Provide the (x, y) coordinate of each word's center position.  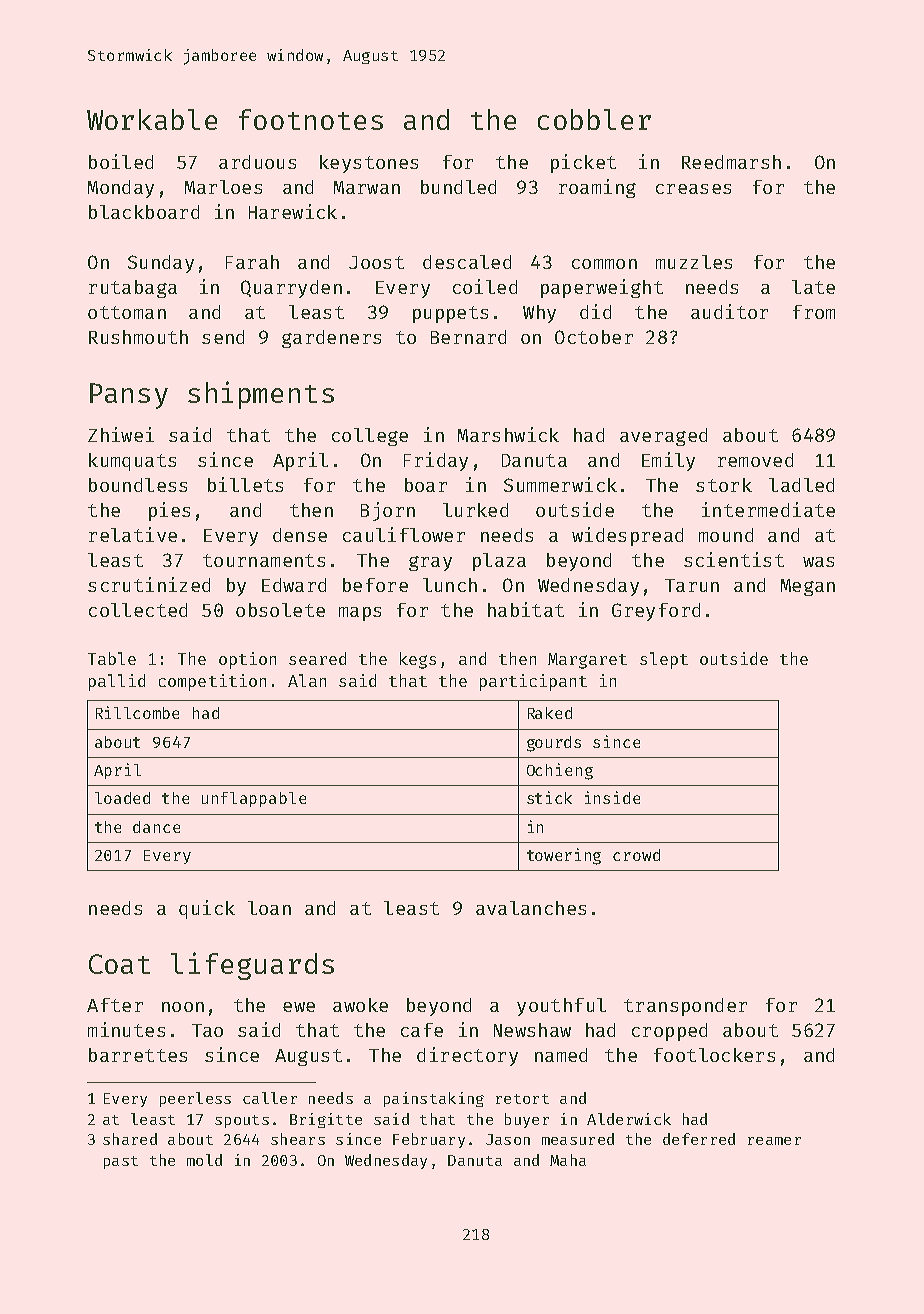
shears (298, 1139)
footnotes (311, 119)
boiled (121, 161)
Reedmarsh (731, 162)
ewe (299, 1007)
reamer (774, 1141)
